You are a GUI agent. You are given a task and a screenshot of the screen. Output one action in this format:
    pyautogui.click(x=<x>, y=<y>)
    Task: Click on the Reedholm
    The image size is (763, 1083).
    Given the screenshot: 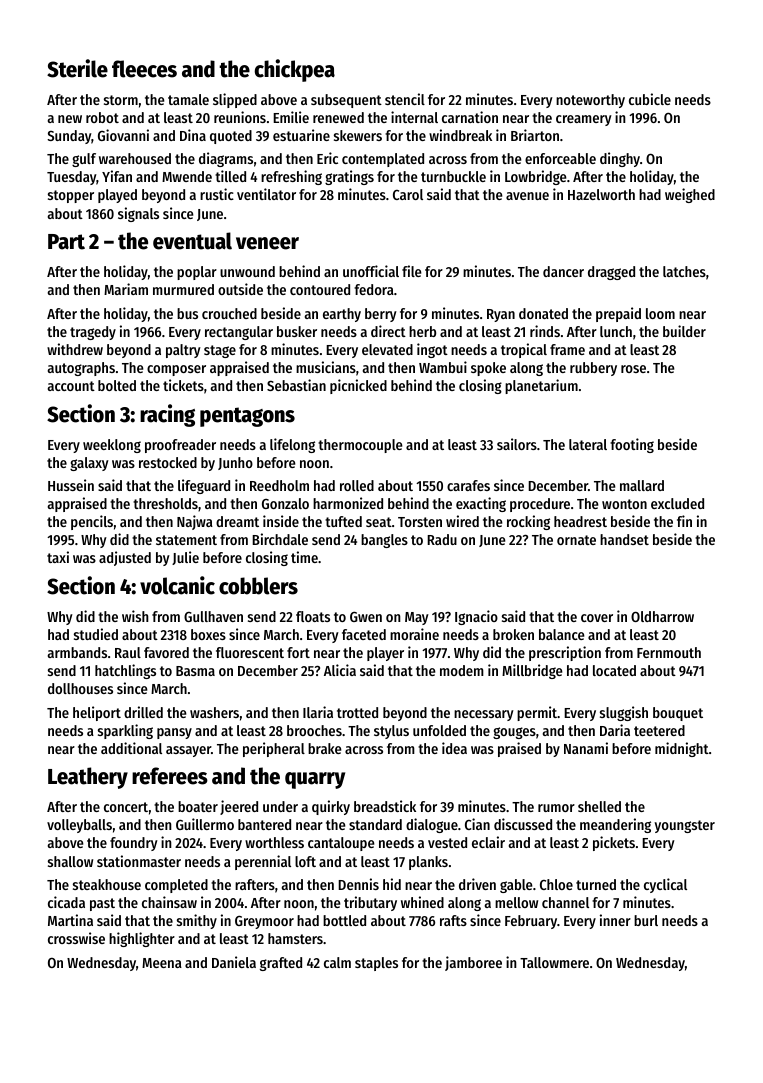 What is the action you would take?
    pyautogui.click(x=279, y=485)
